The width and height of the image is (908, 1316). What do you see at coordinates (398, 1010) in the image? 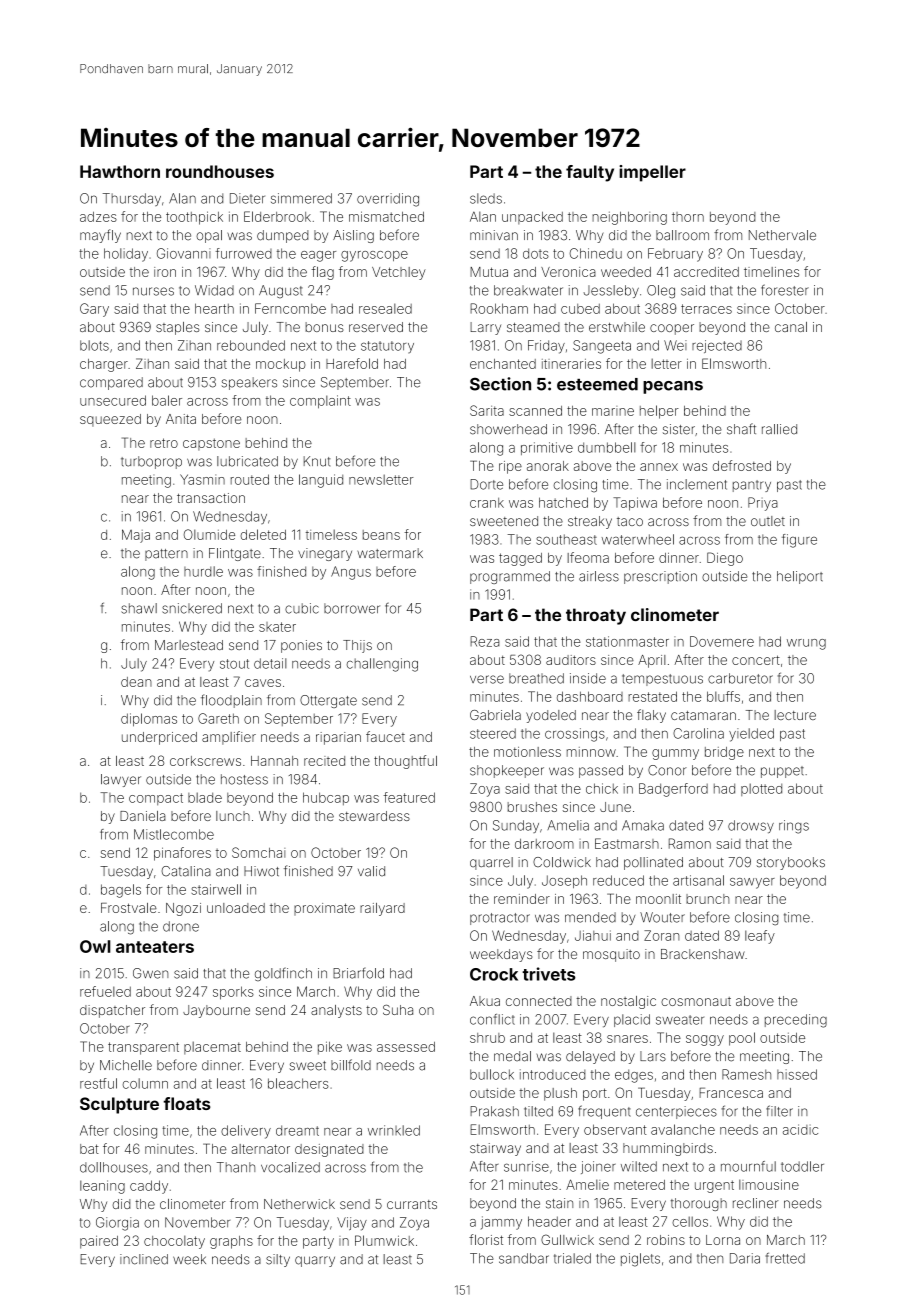
I see `Suha` at bounding box center [398, 1010].
